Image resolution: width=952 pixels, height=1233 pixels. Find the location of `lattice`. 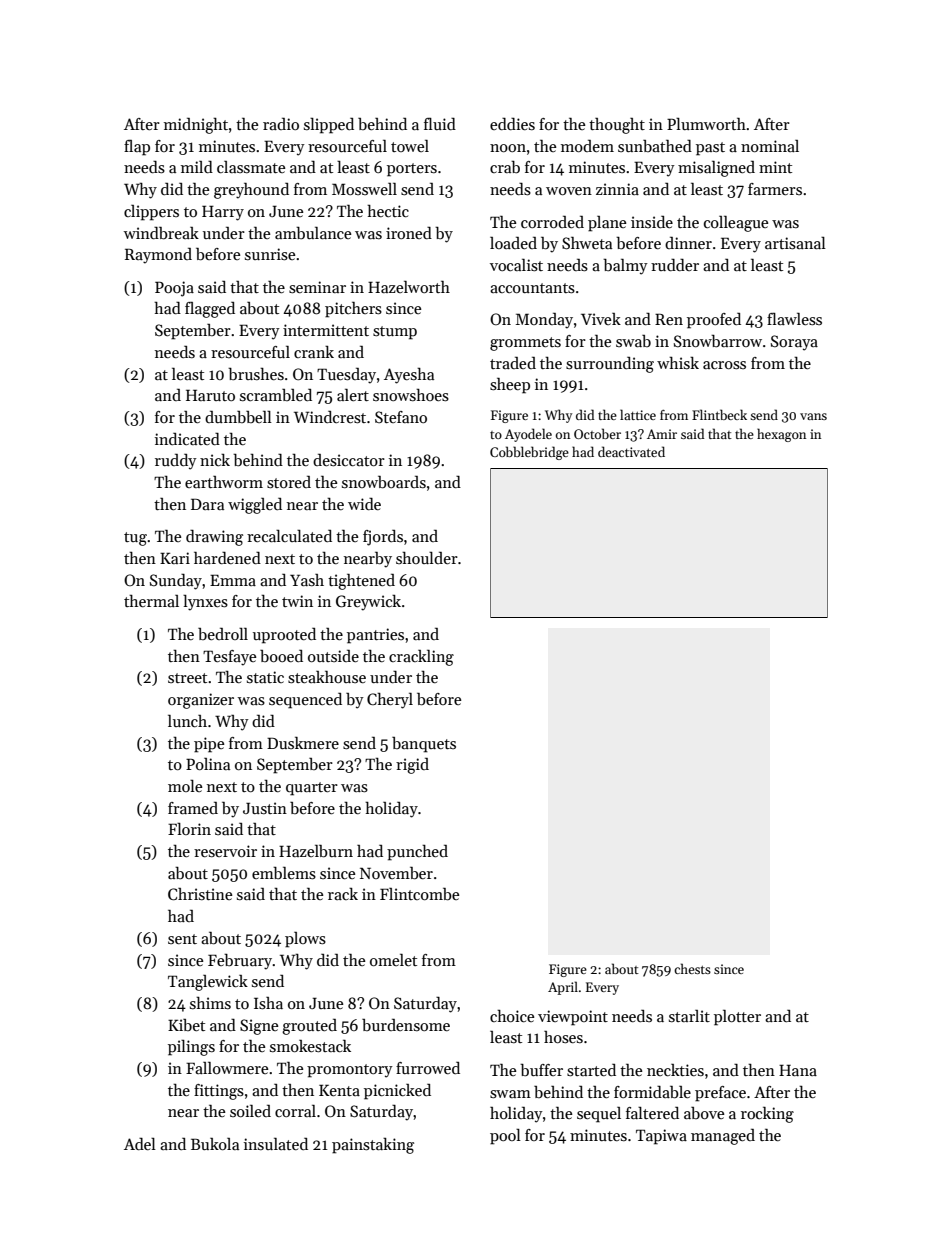

lattice is located at coordinates (638, 414).
